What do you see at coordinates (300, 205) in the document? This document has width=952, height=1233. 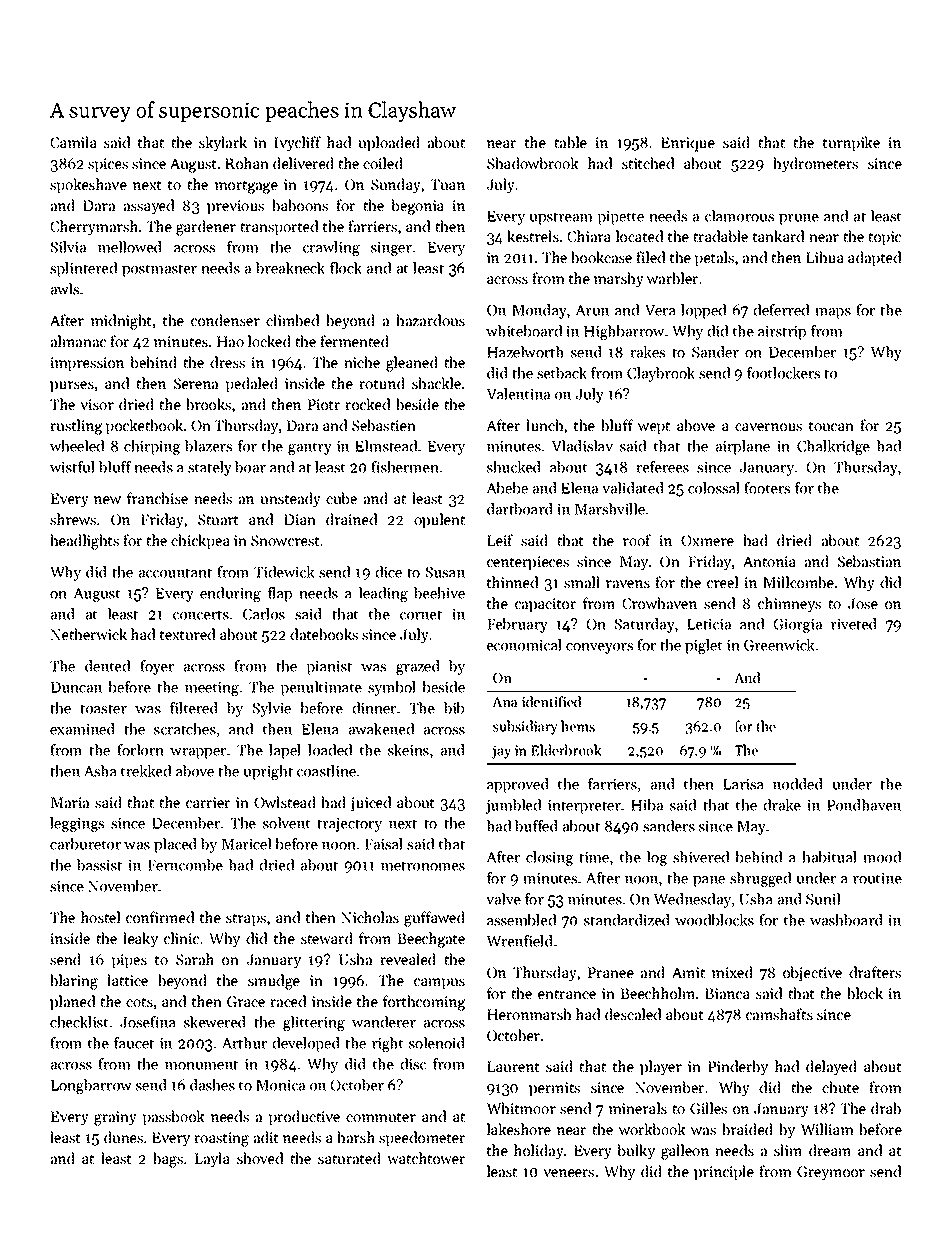 I see `baboons` at bounding box center [300, 205].
